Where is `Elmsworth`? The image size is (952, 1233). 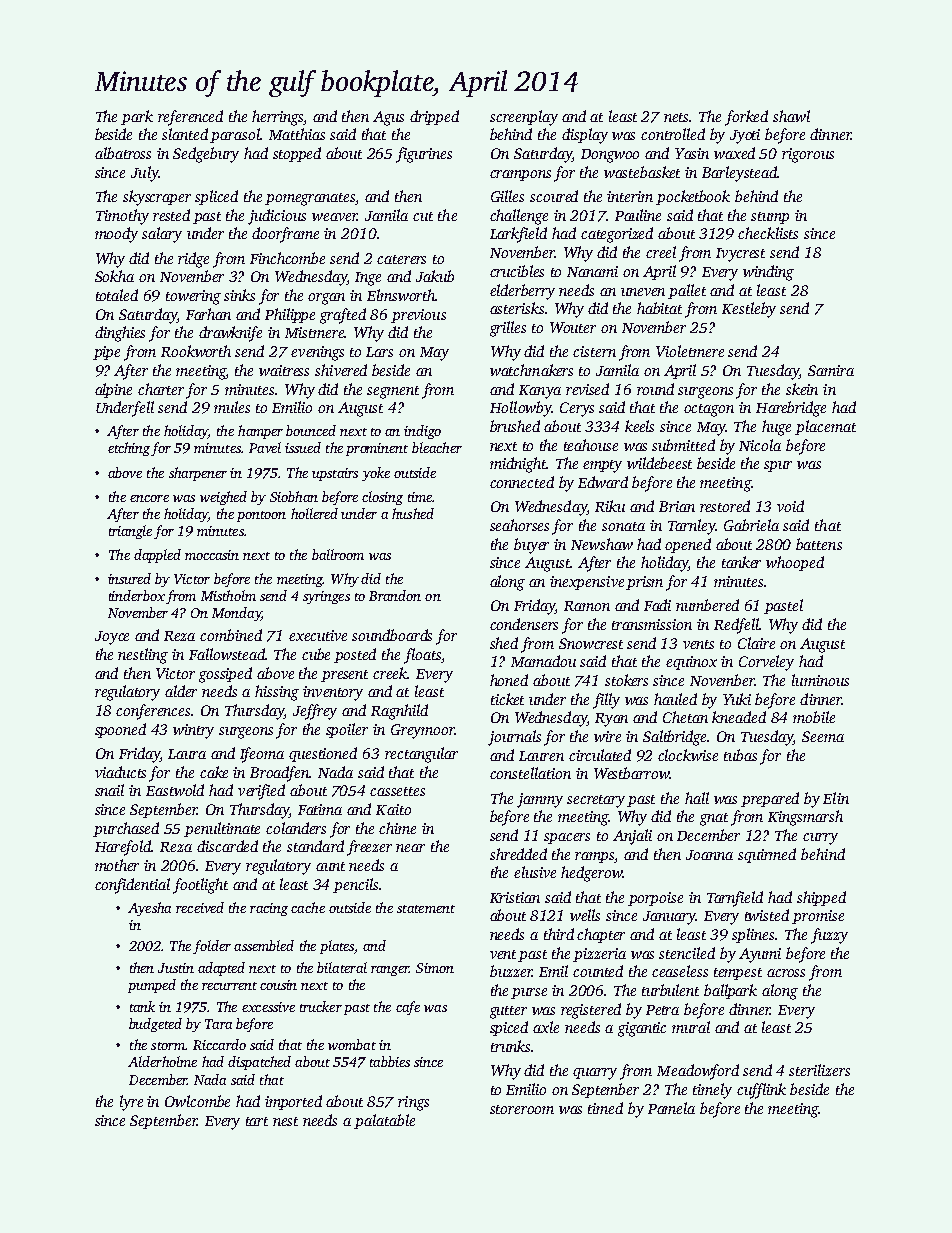 Elmsworth is located at coordinates (401, 295).
